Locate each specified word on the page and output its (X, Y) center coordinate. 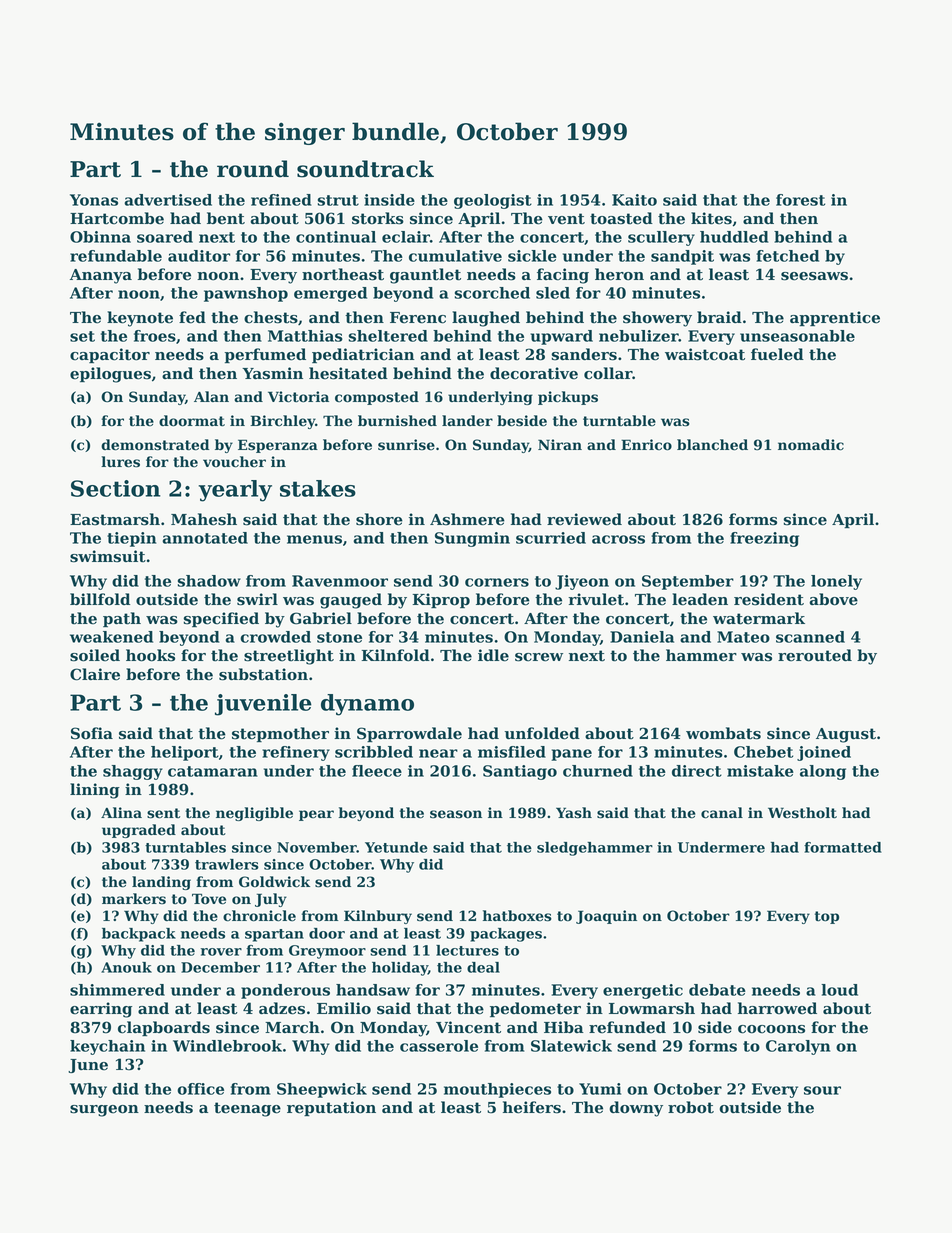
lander (467, 421)
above (833, 599)
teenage (247, 1109)
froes (155, 336)
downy (636, 1109)
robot (691, 1107)
